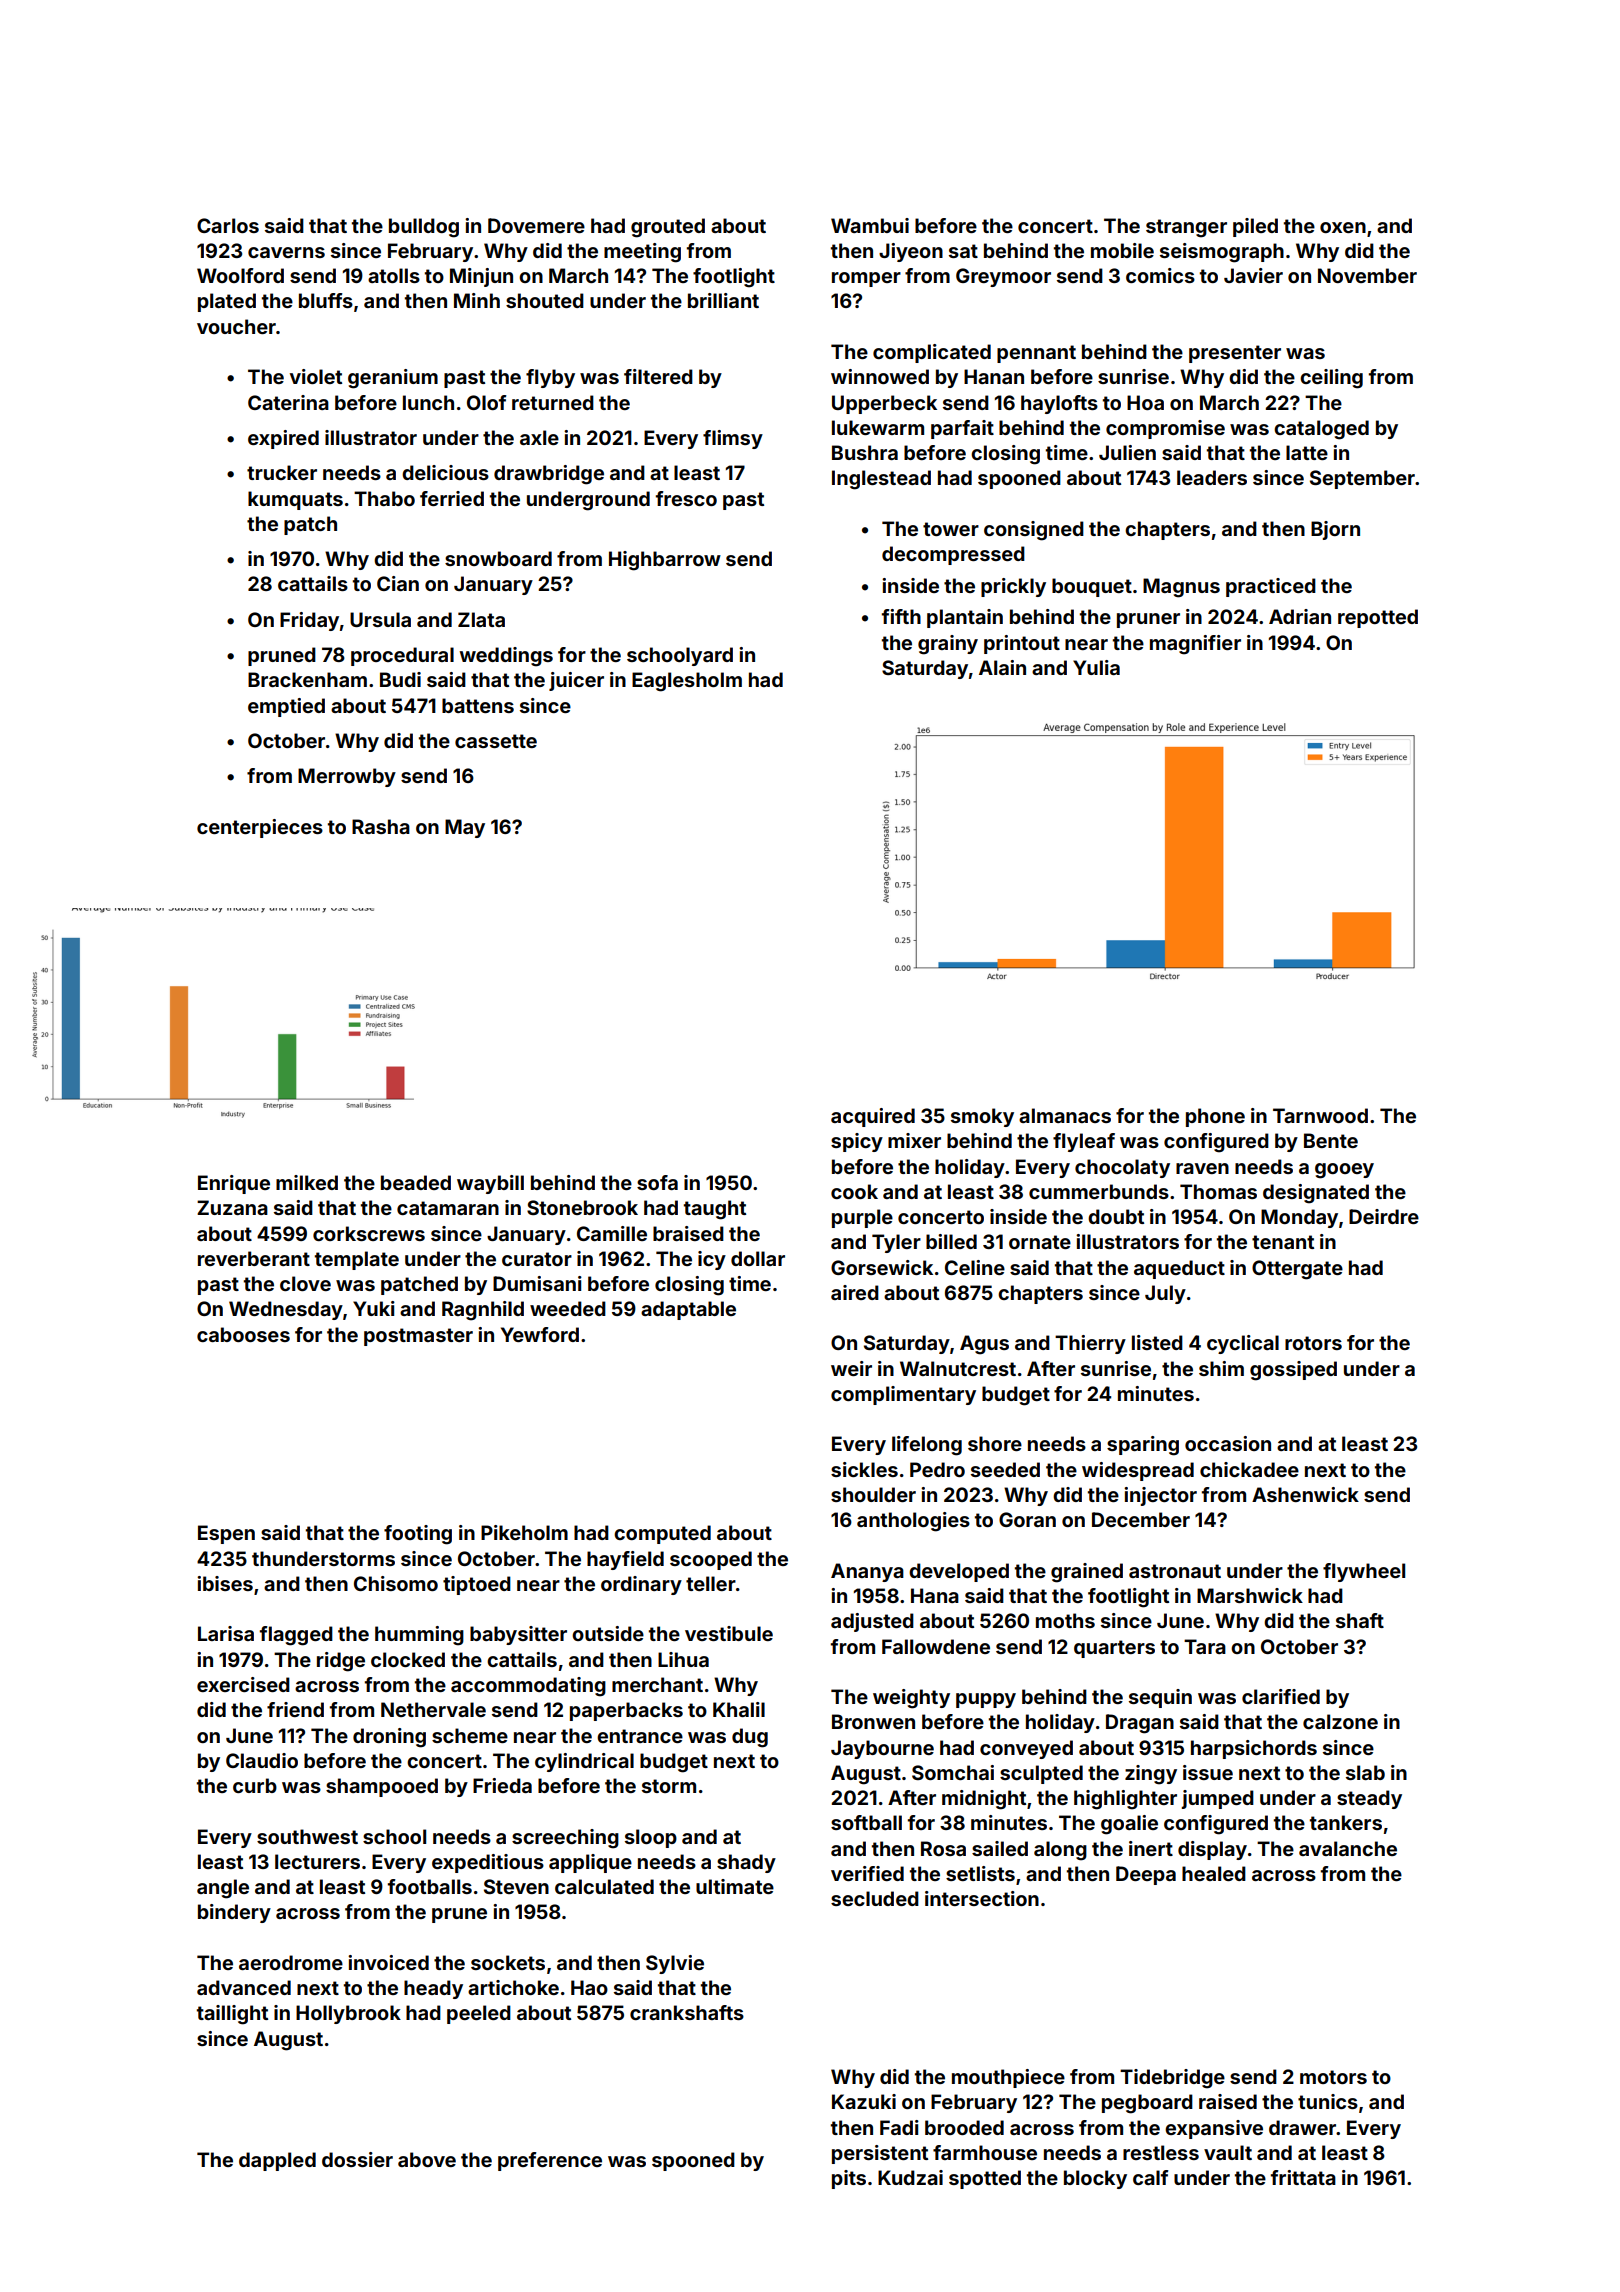 The height and width of the page is (2292, 1620). What do you see at coordinates (496, 741) in the page?
I see `cassette` at bounding box center [496, 741].
